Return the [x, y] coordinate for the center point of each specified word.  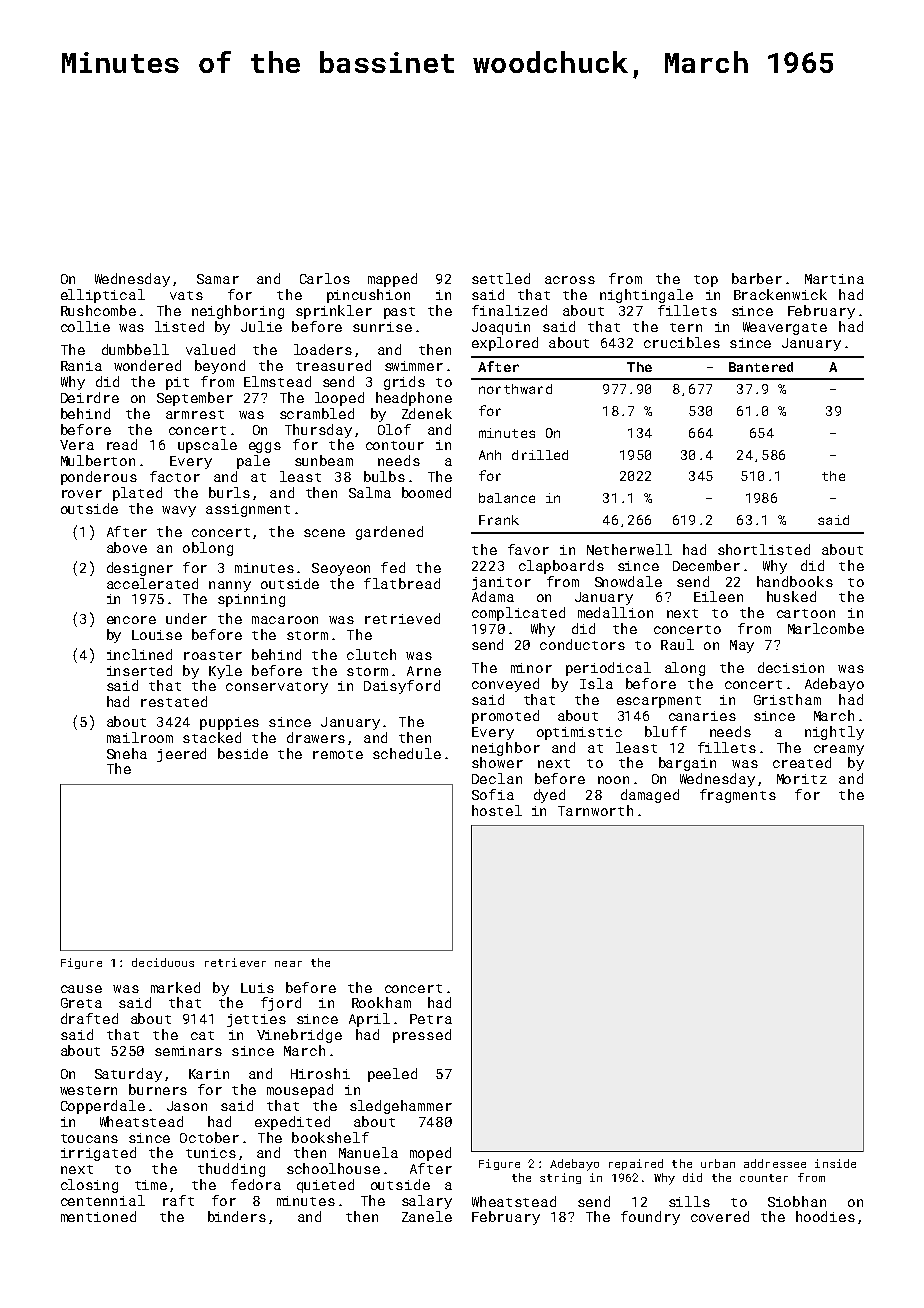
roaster [213, 655]
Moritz [802, 779]
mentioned [98, 1216]
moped [430, 1154]
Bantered [761, 367]
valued [210, 349]
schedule [407, 753]
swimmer [414, 366]
